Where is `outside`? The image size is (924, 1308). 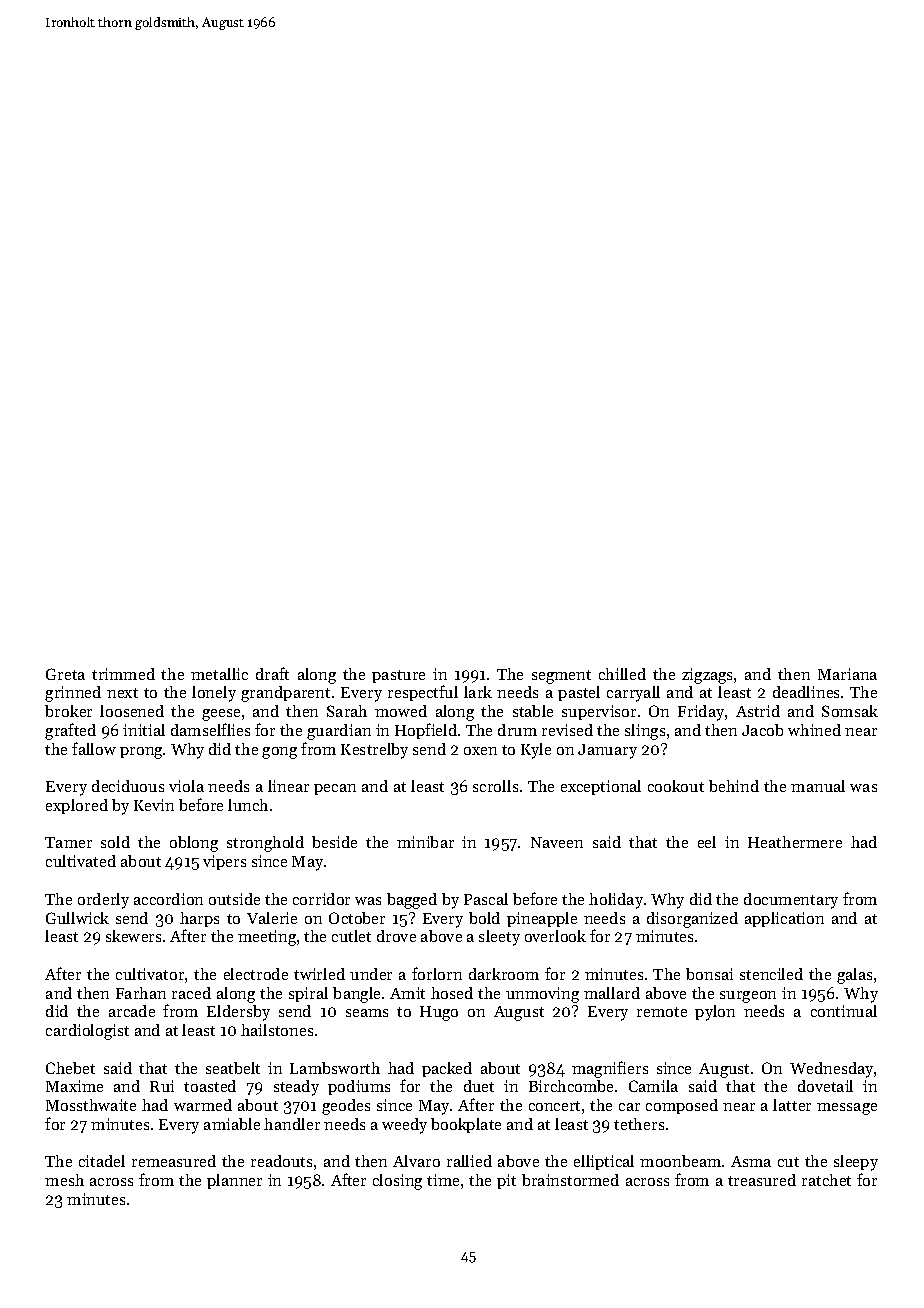
outside is located at coordinates (234, 899).
